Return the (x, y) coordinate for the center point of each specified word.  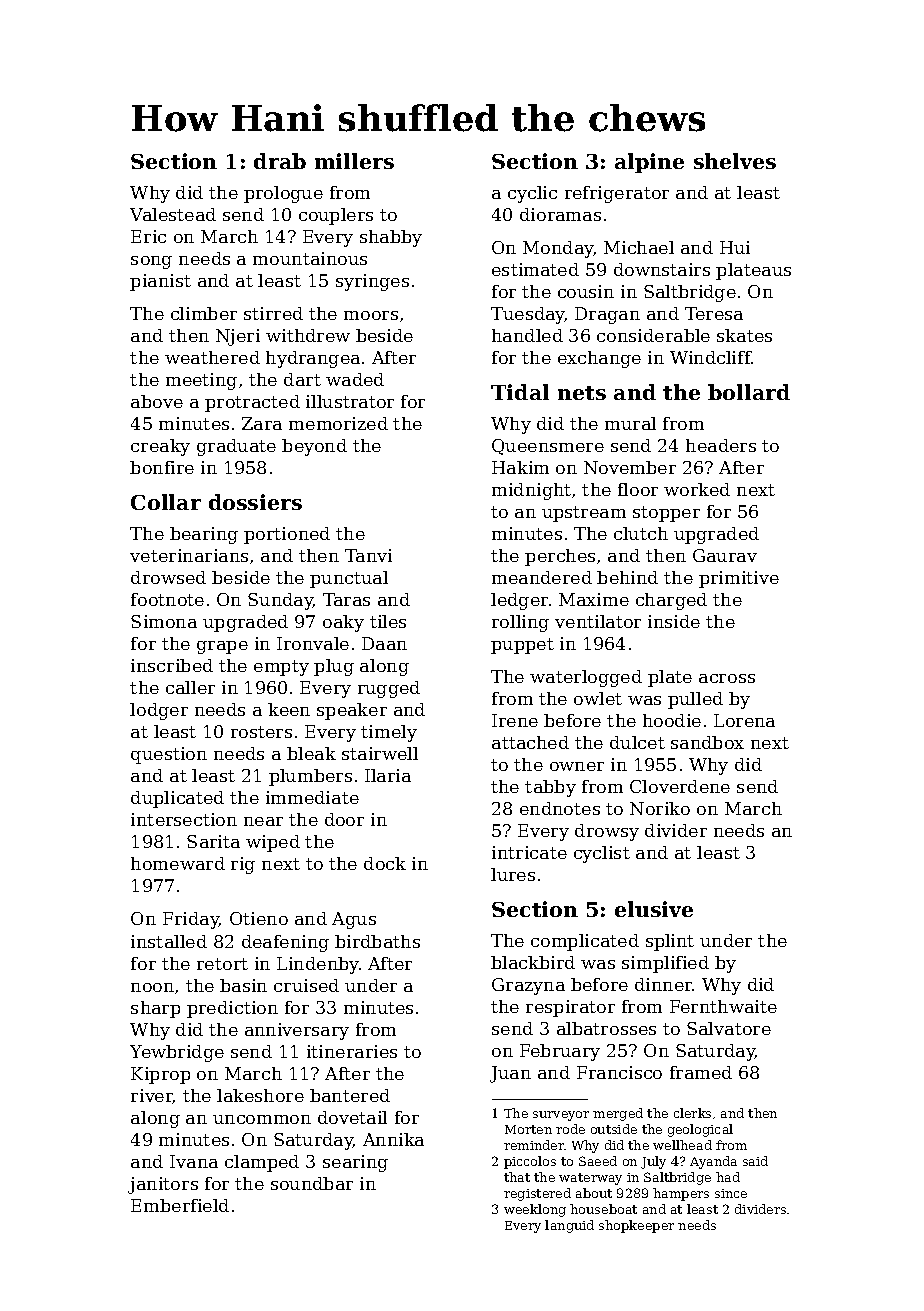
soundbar (312, 1183)
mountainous (310, 258)
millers (354, 161)
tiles (388, 621)
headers (721, 445)
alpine (649, 163)
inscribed (172, 665)
